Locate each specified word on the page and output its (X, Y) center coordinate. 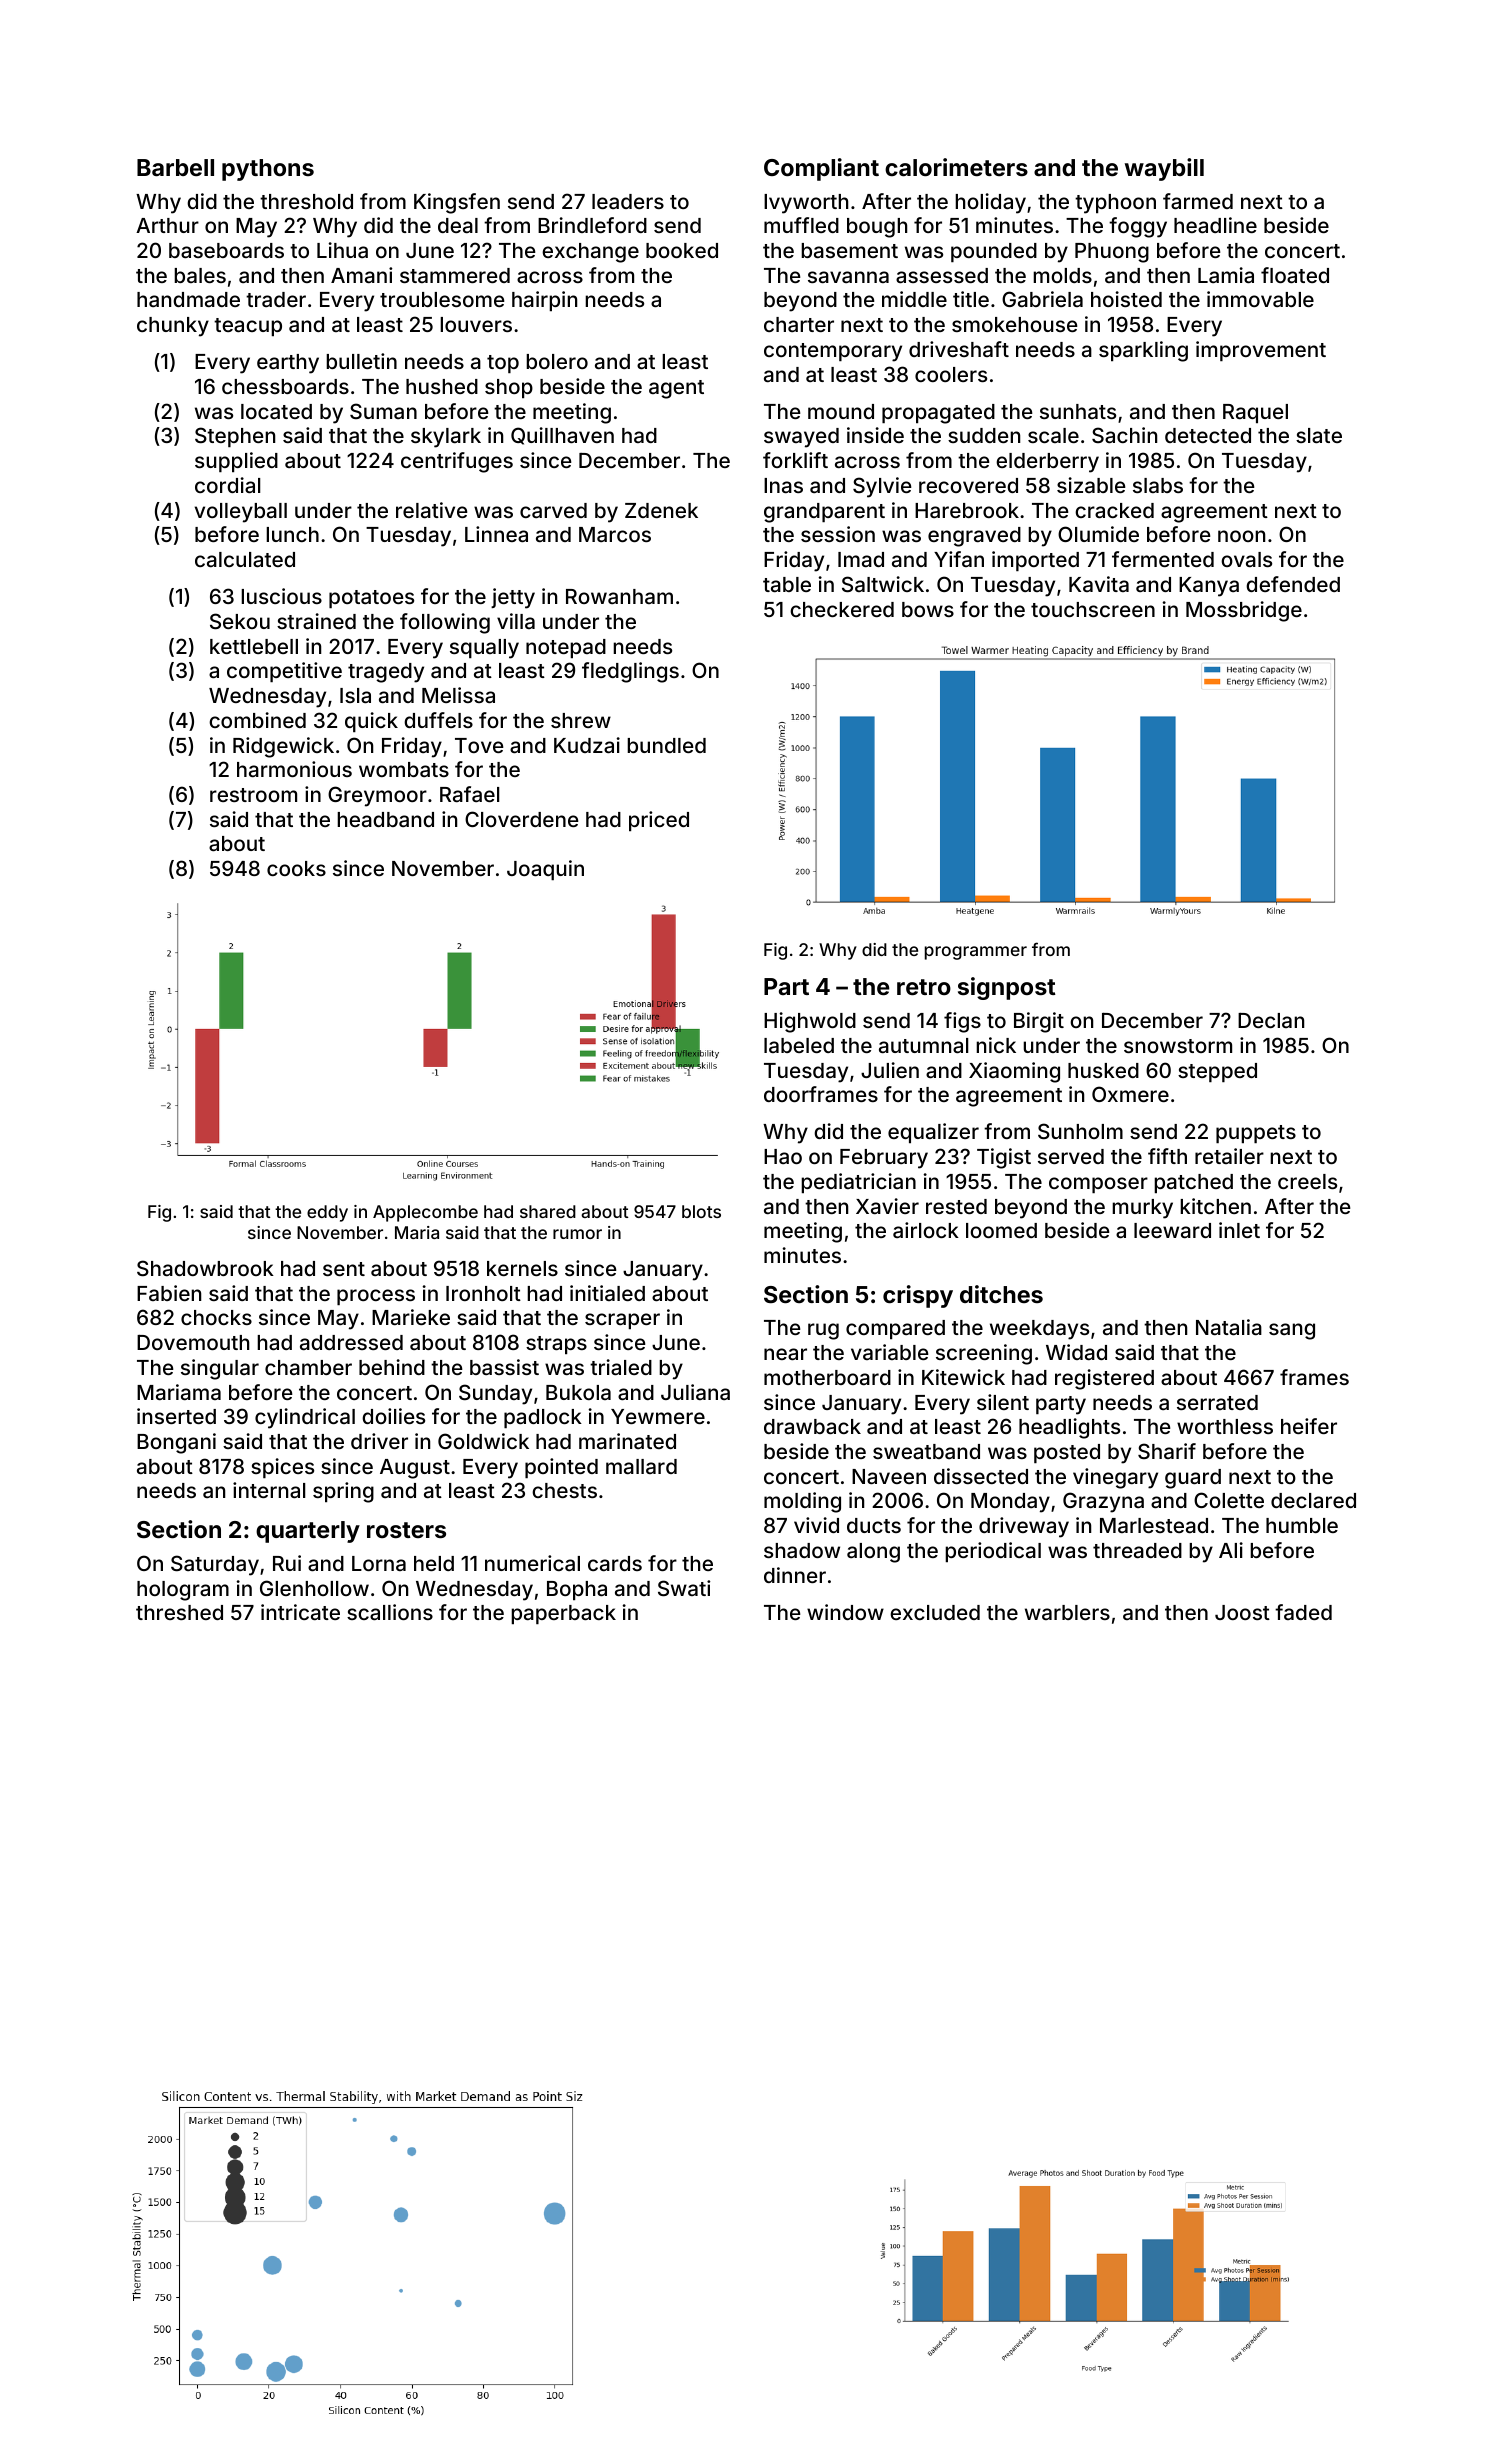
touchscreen (1093, 609)
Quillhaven (562, 436)
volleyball (241, 513)
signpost (1007, 988)
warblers (1067, 1612)
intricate (300, 1612)
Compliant (821, 169)
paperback (563, 1614)
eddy (327, 1213)
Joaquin (545, 870)
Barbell (175, 167)
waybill (1164, 169)
